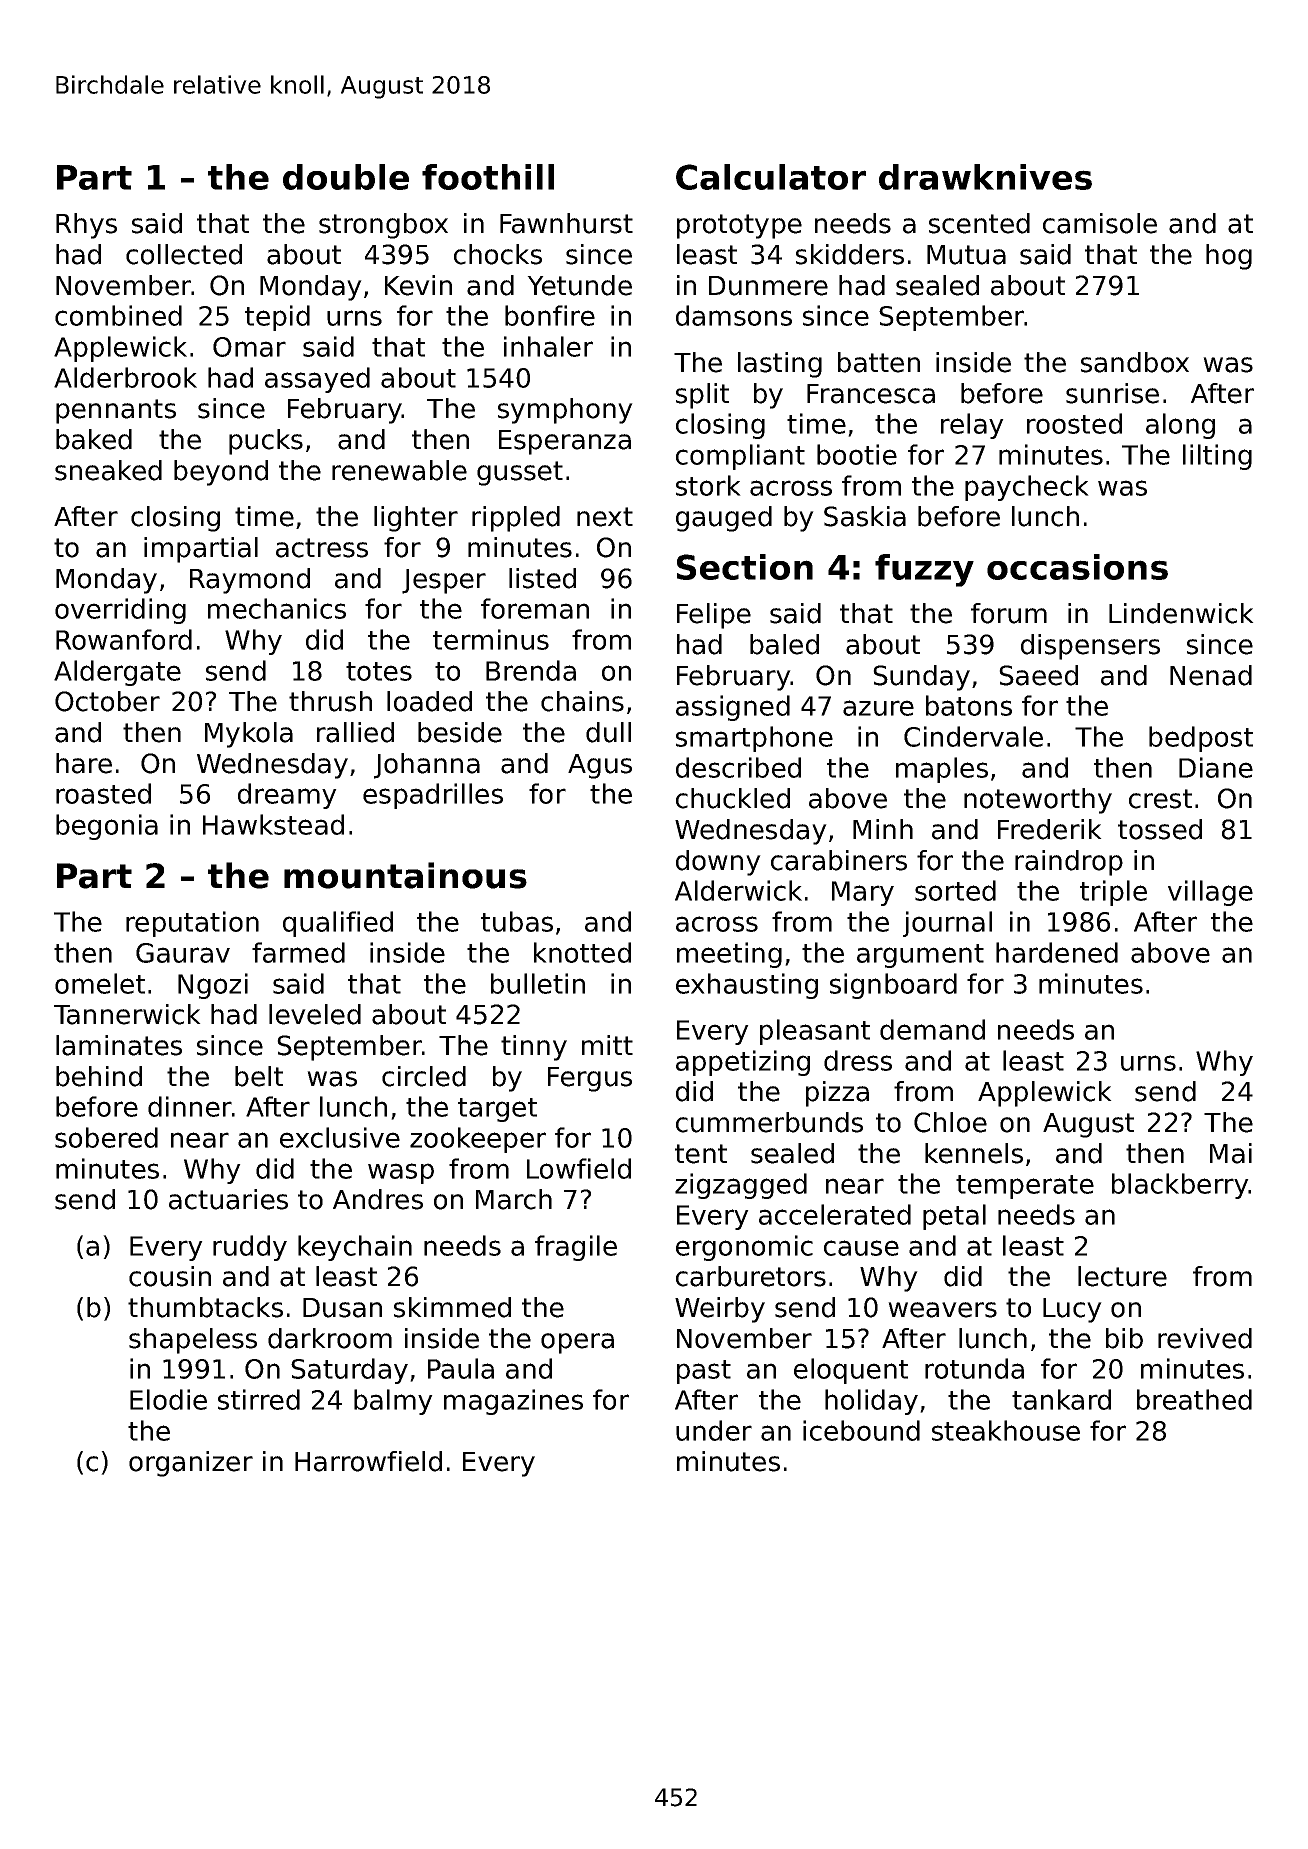 This screenshot has height=1849, width=1308. What do you see at coordinates (1009, 613) in the screenshot?
I see `forum` at bounding box center [1009, 613].
